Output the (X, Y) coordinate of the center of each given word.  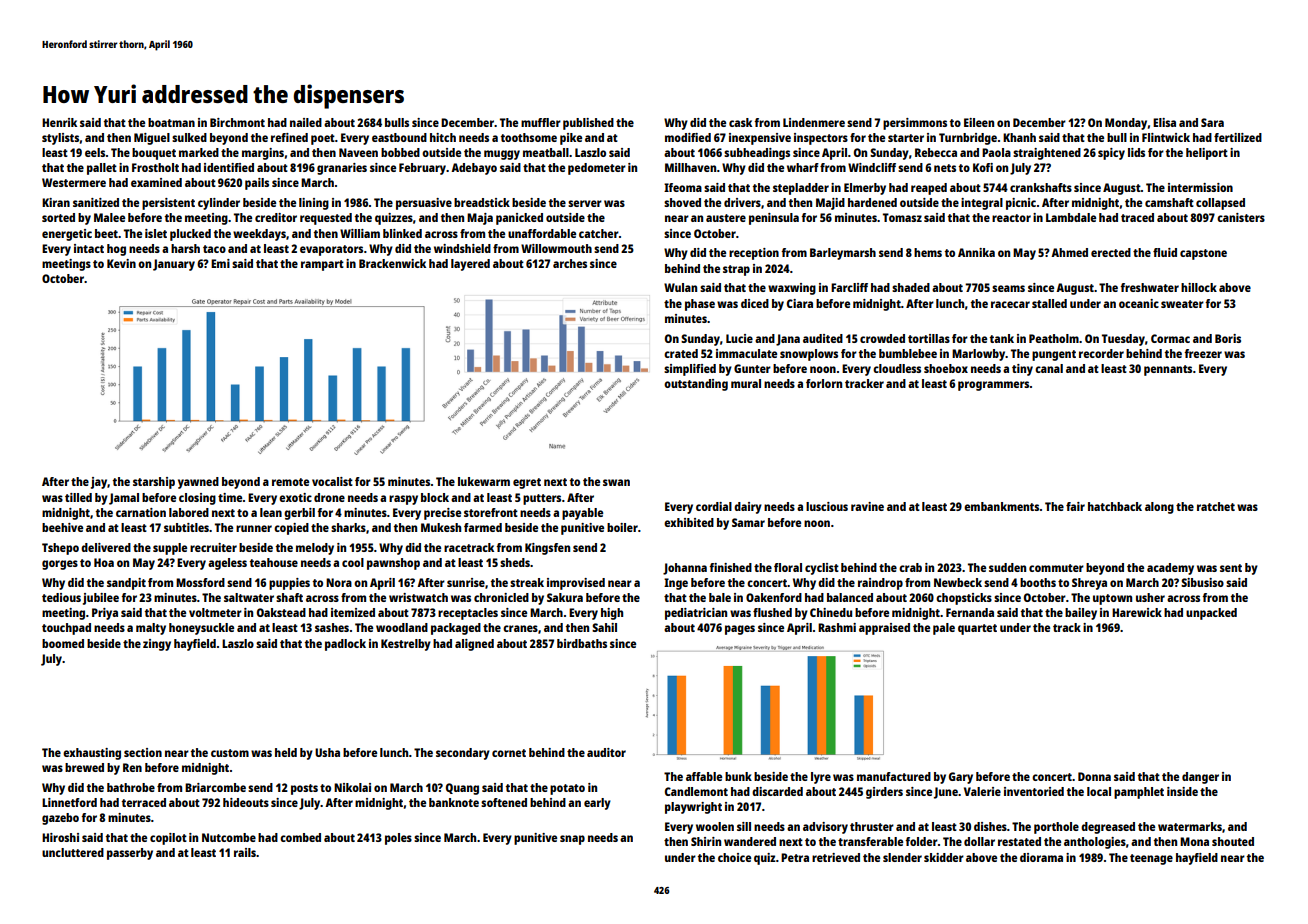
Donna (1094, 776)
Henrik (59, 122)
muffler (541, 122)
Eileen (979, 122)
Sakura (565, 597)
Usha (327, 752)
